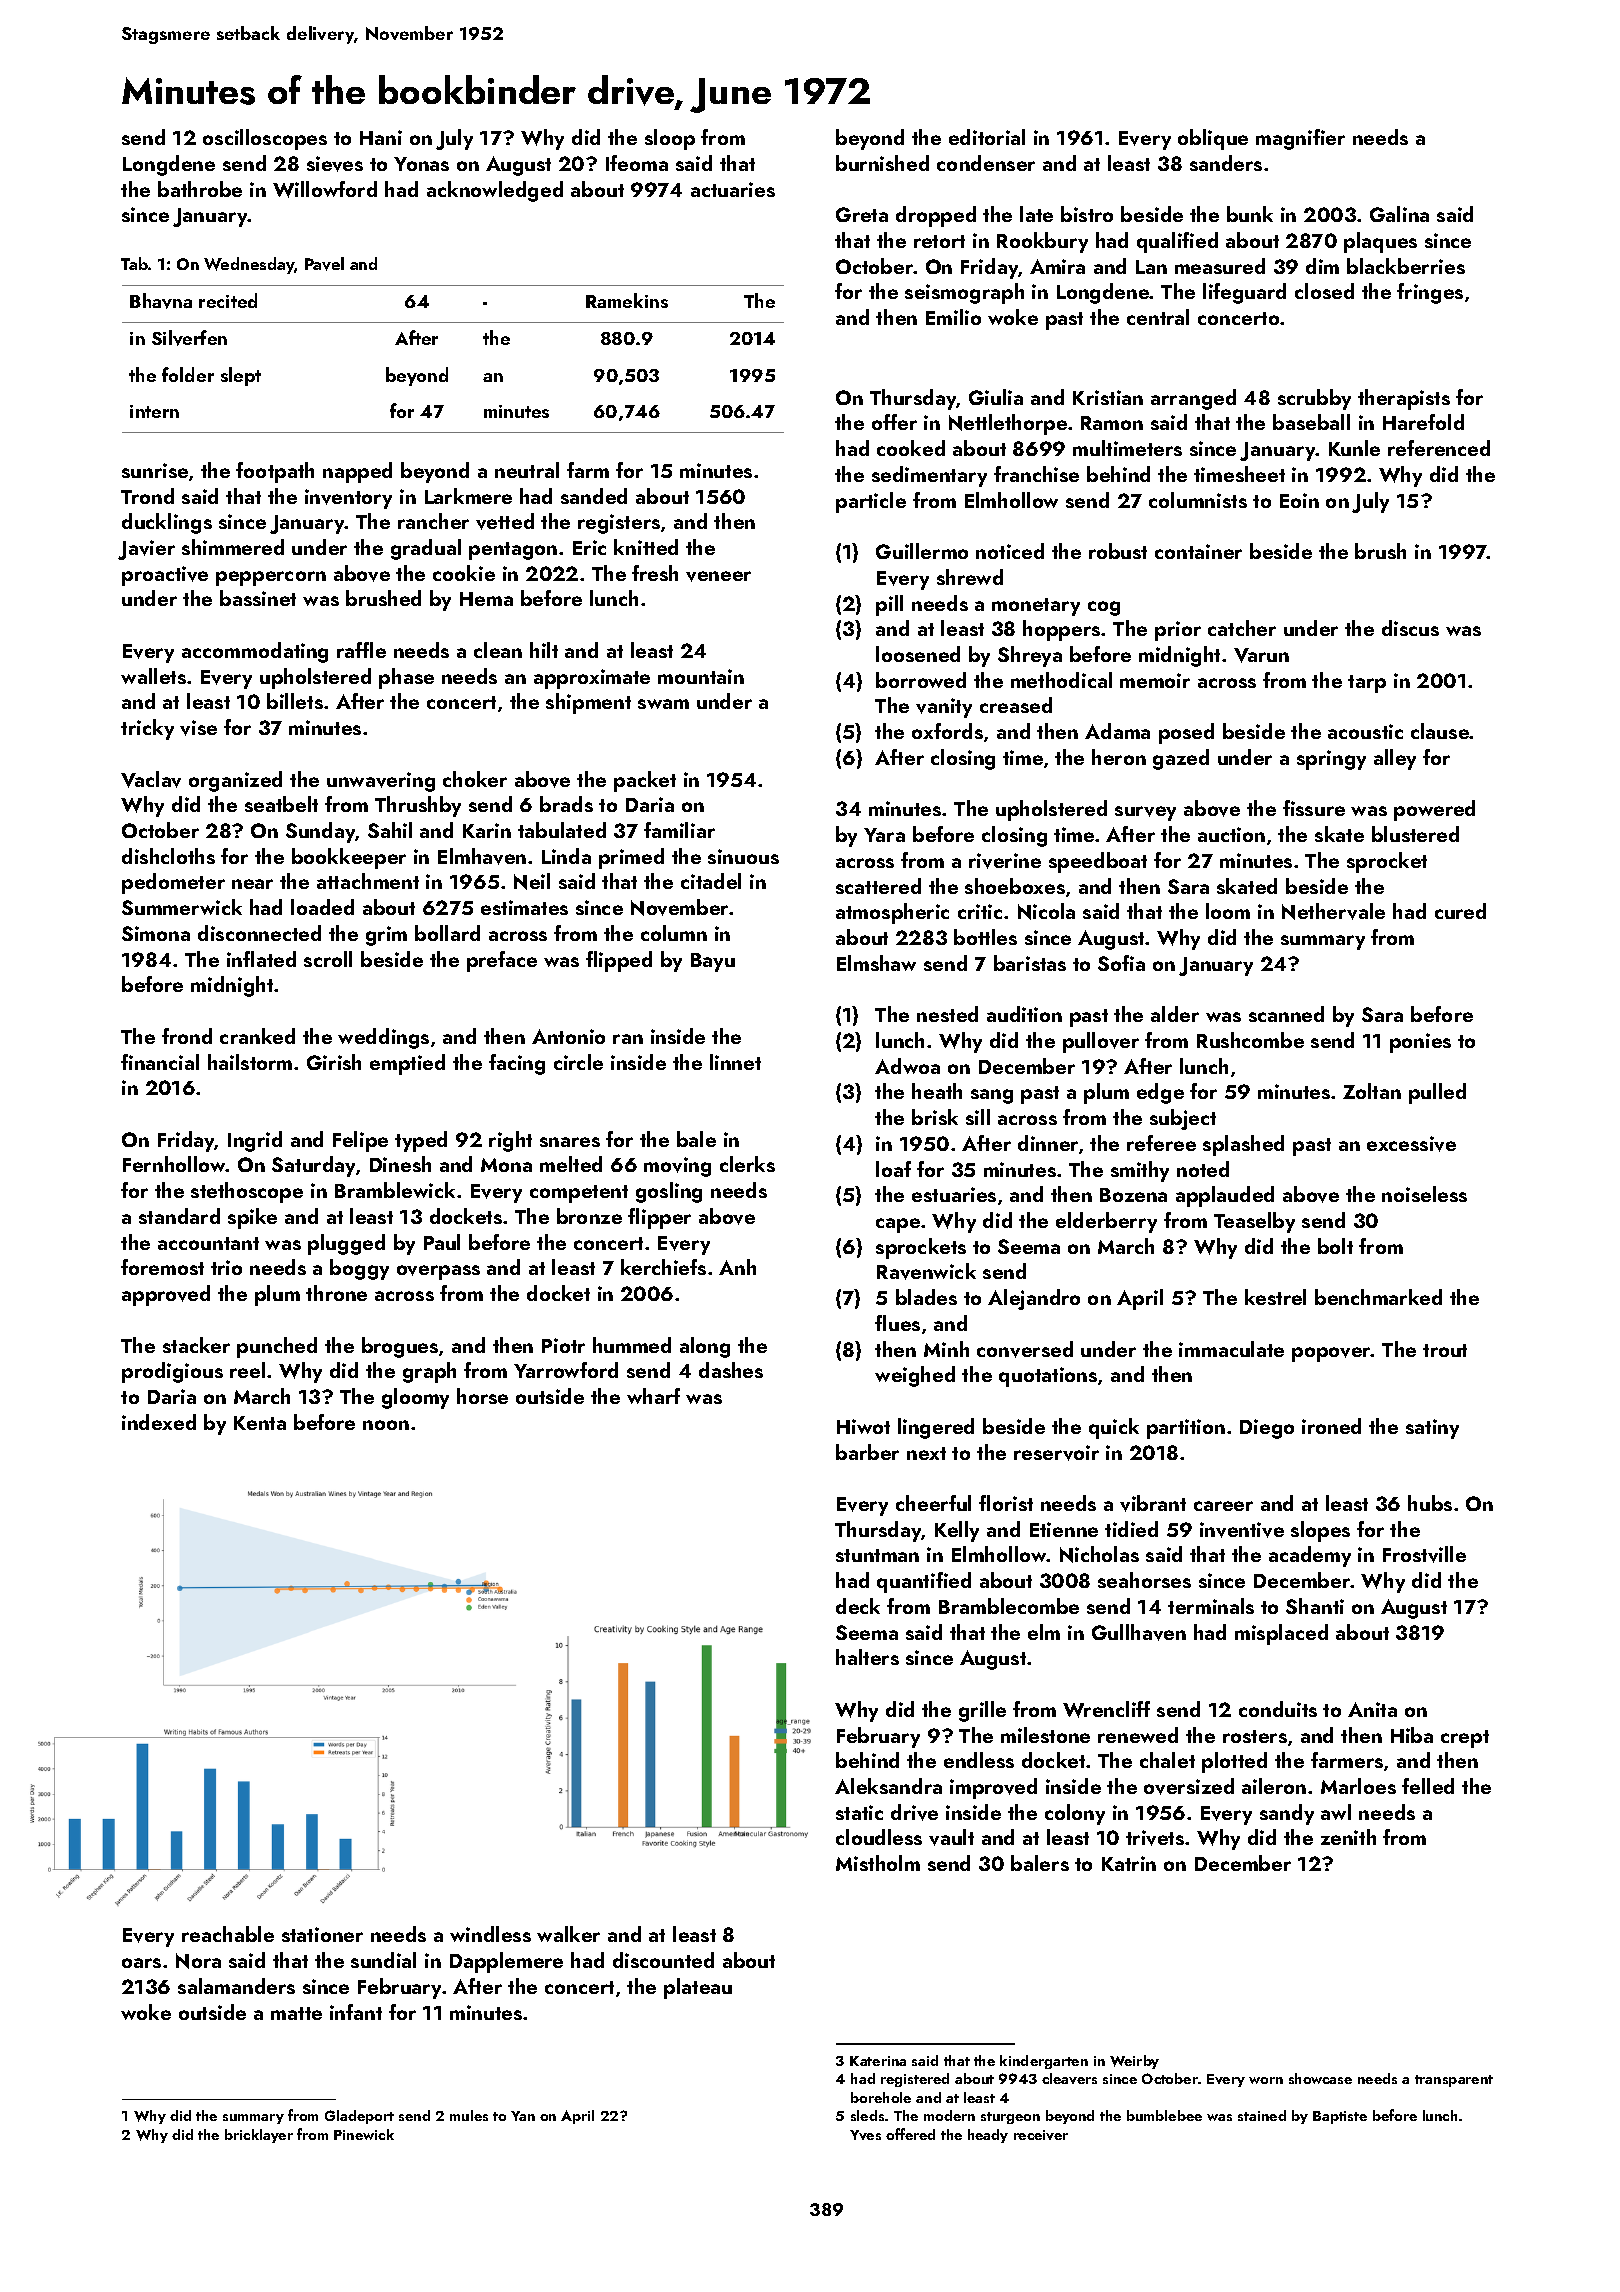  What do you see at coordinates (141, 1963) in the document?
I see `oars` at bounding box center [141, 1963].
